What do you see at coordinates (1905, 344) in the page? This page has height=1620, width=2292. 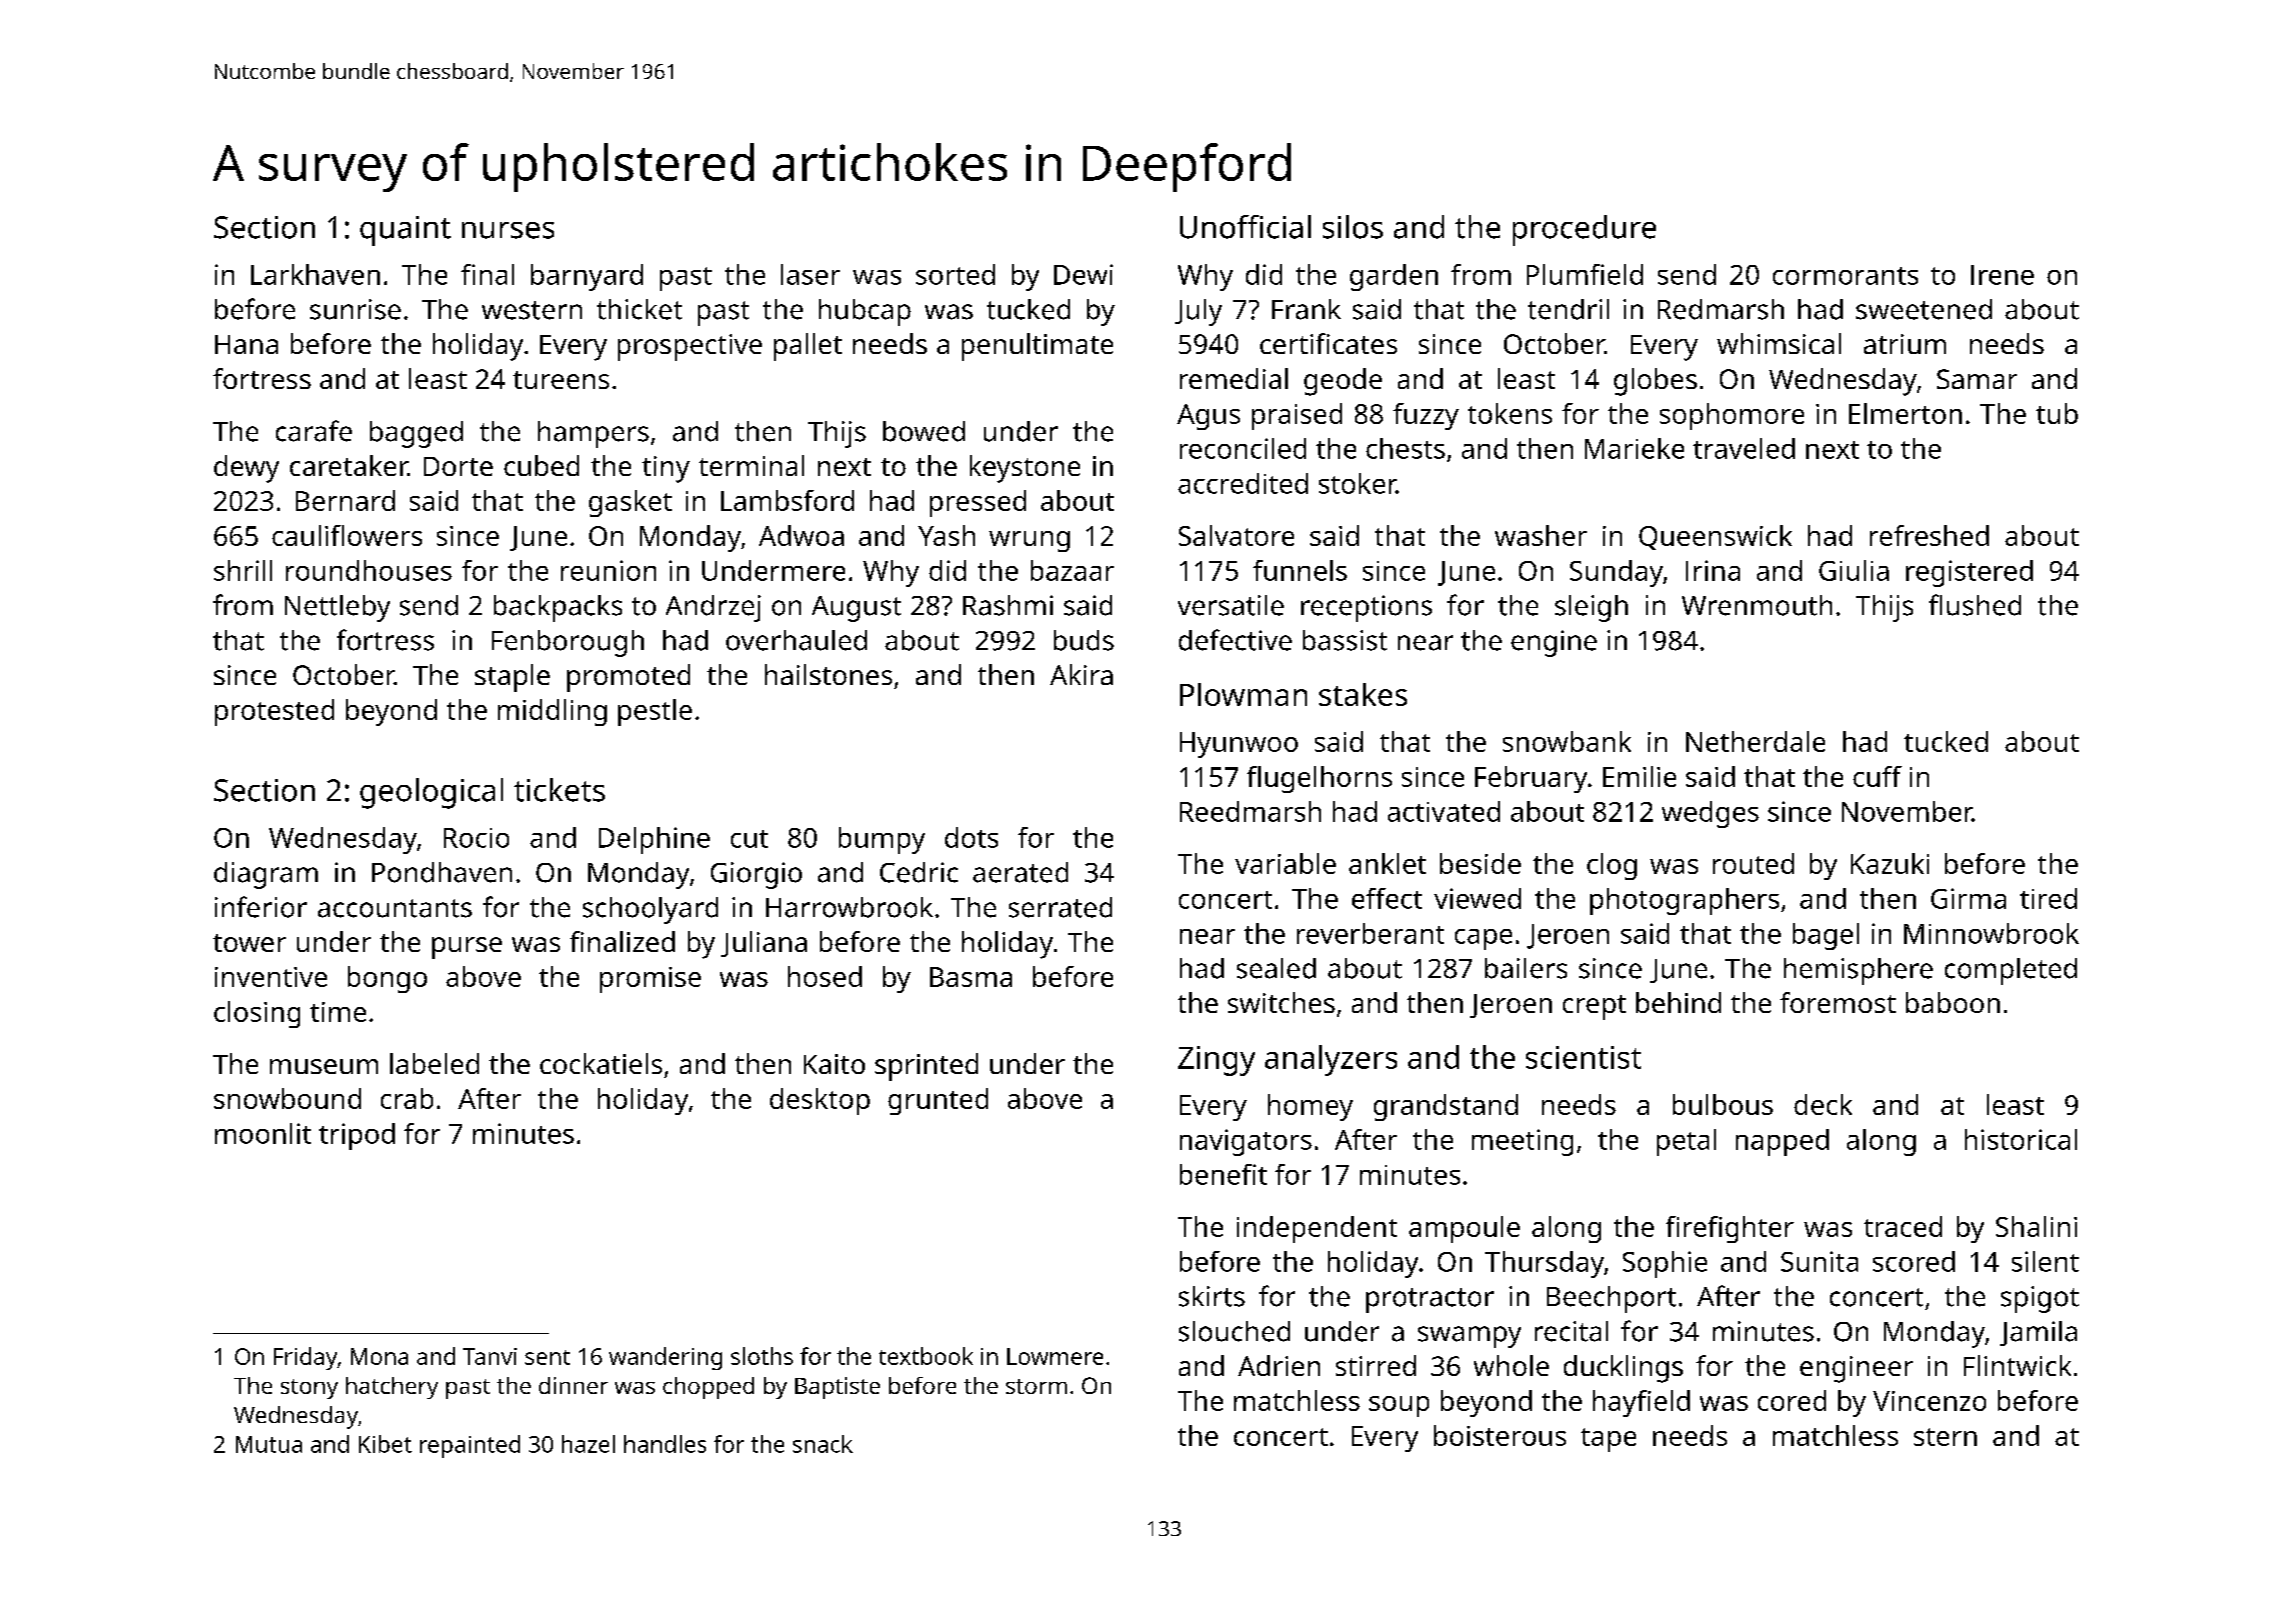 I see `atrium` at bounding box center [1905, 344].
